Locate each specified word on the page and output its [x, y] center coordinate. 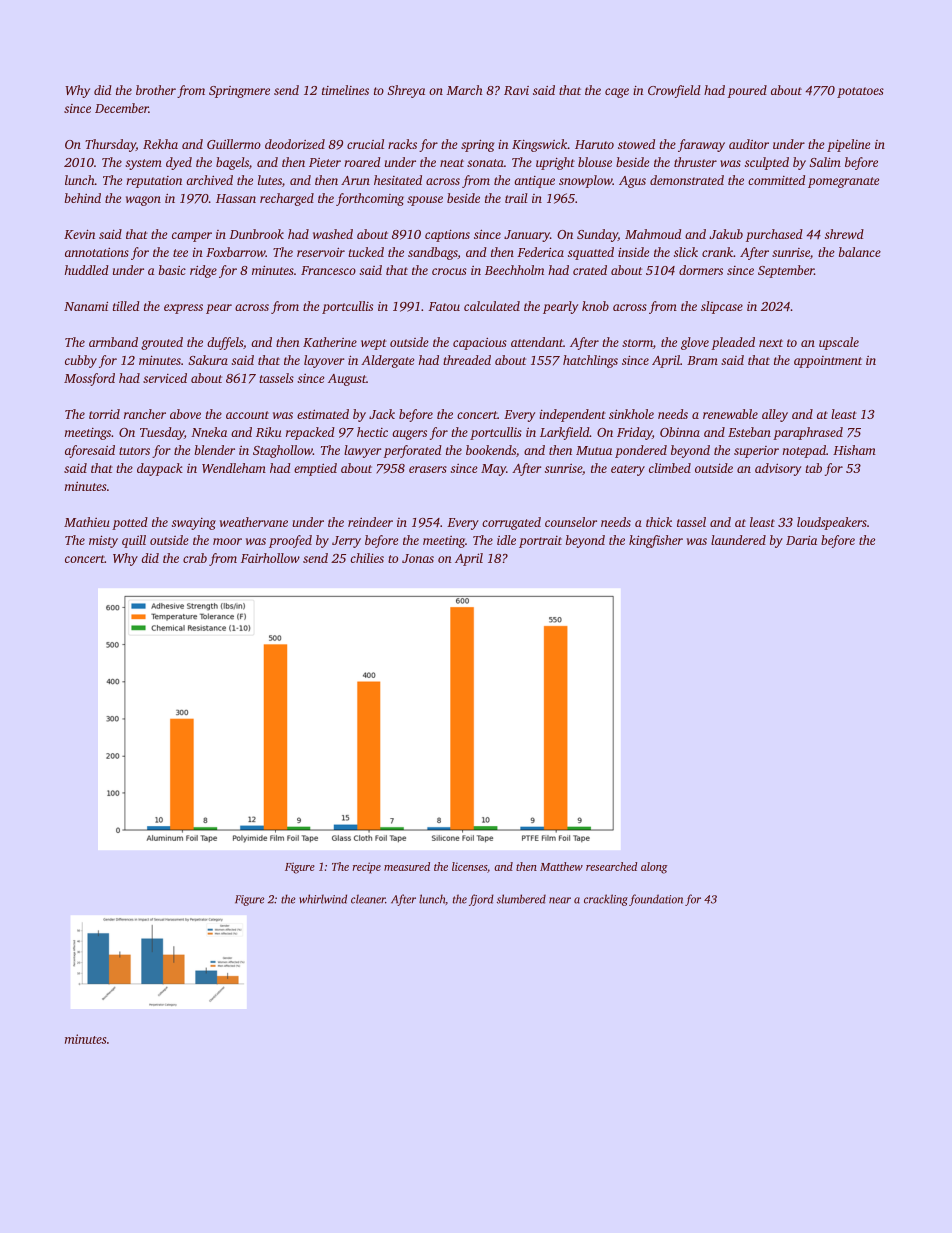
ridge [203, 271]
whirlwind [323, 899]
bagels [232, 163]
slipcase [722, 307]
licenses [469, 866]
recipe [367, 868]
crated [590, 270]
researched [611, 866]
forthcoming [370, 199]
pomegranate [843, 182]
